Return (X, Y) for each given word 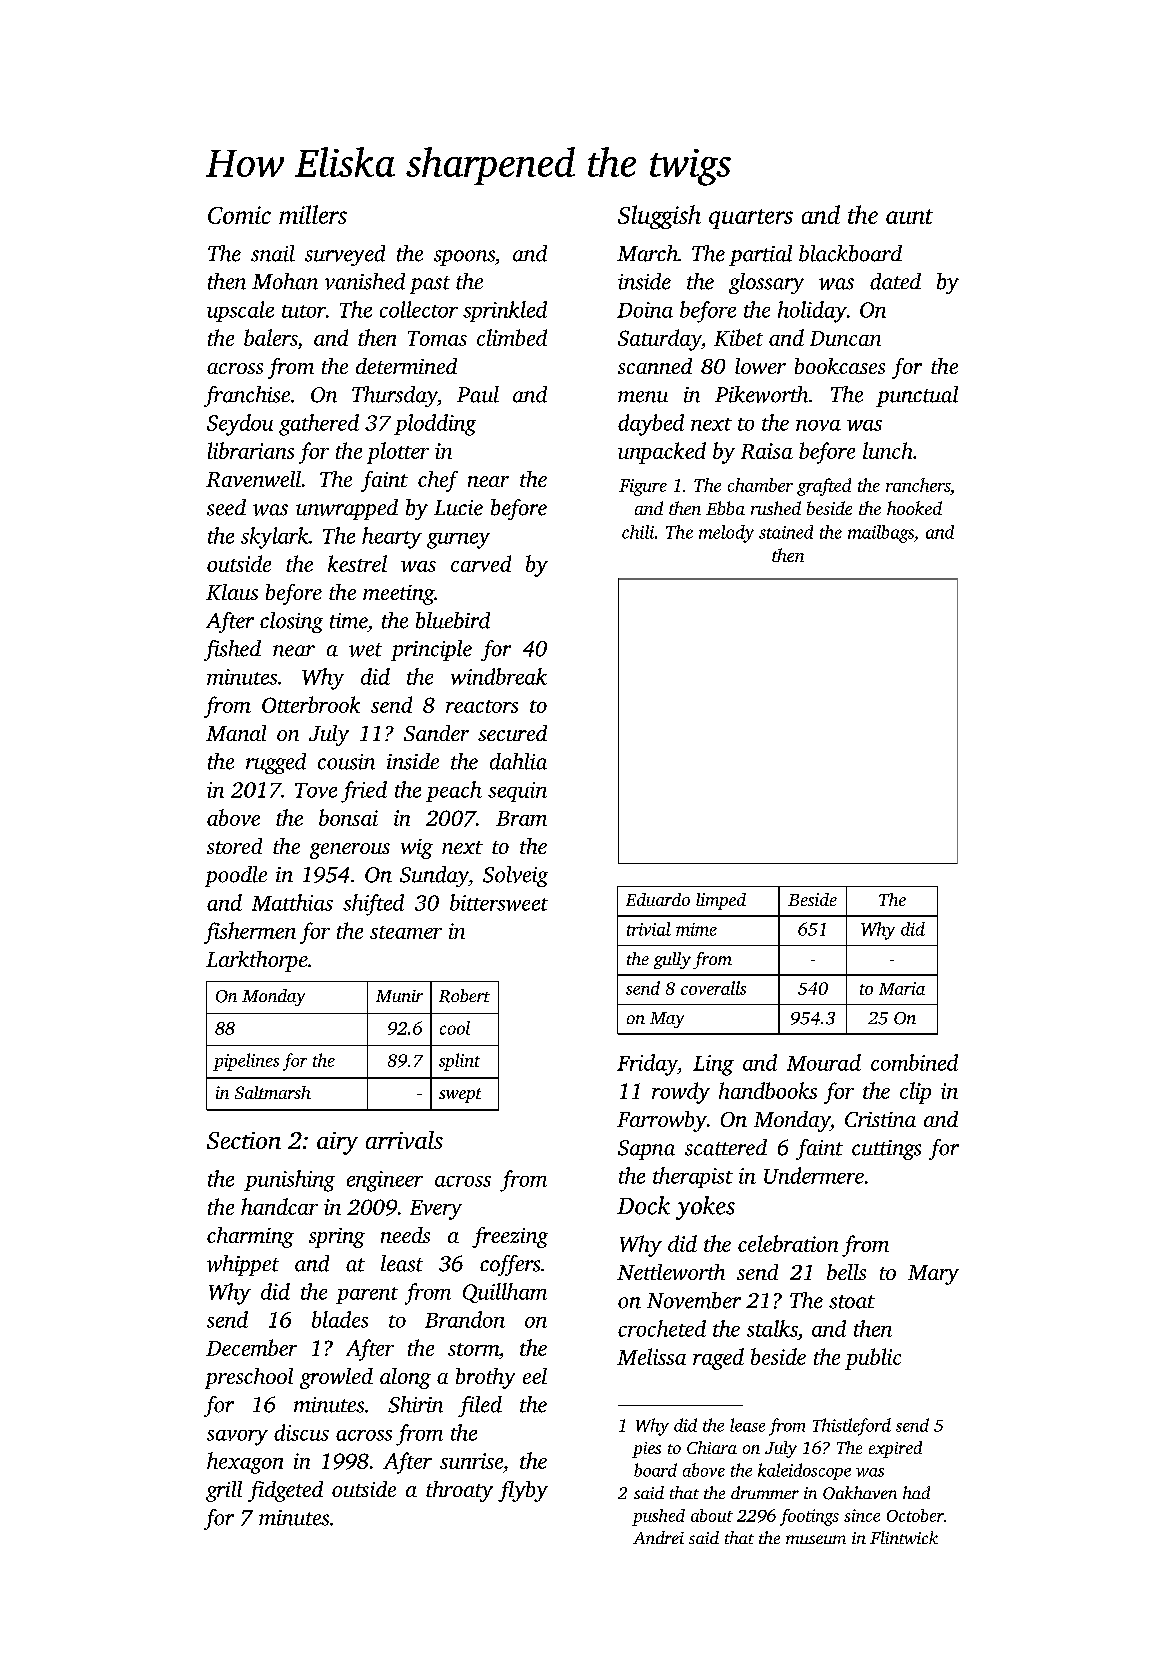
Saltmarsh (273, 1092)
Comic (239, 215)
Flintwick (904, 1537)
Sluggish (659, 217)
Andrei (658, 1537)
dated (895, 281)
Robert (464, 996)
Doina (645, 310)
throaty (459, 1491)
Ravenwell (253, 479)
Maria (902, 988)
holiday (812, 312)
